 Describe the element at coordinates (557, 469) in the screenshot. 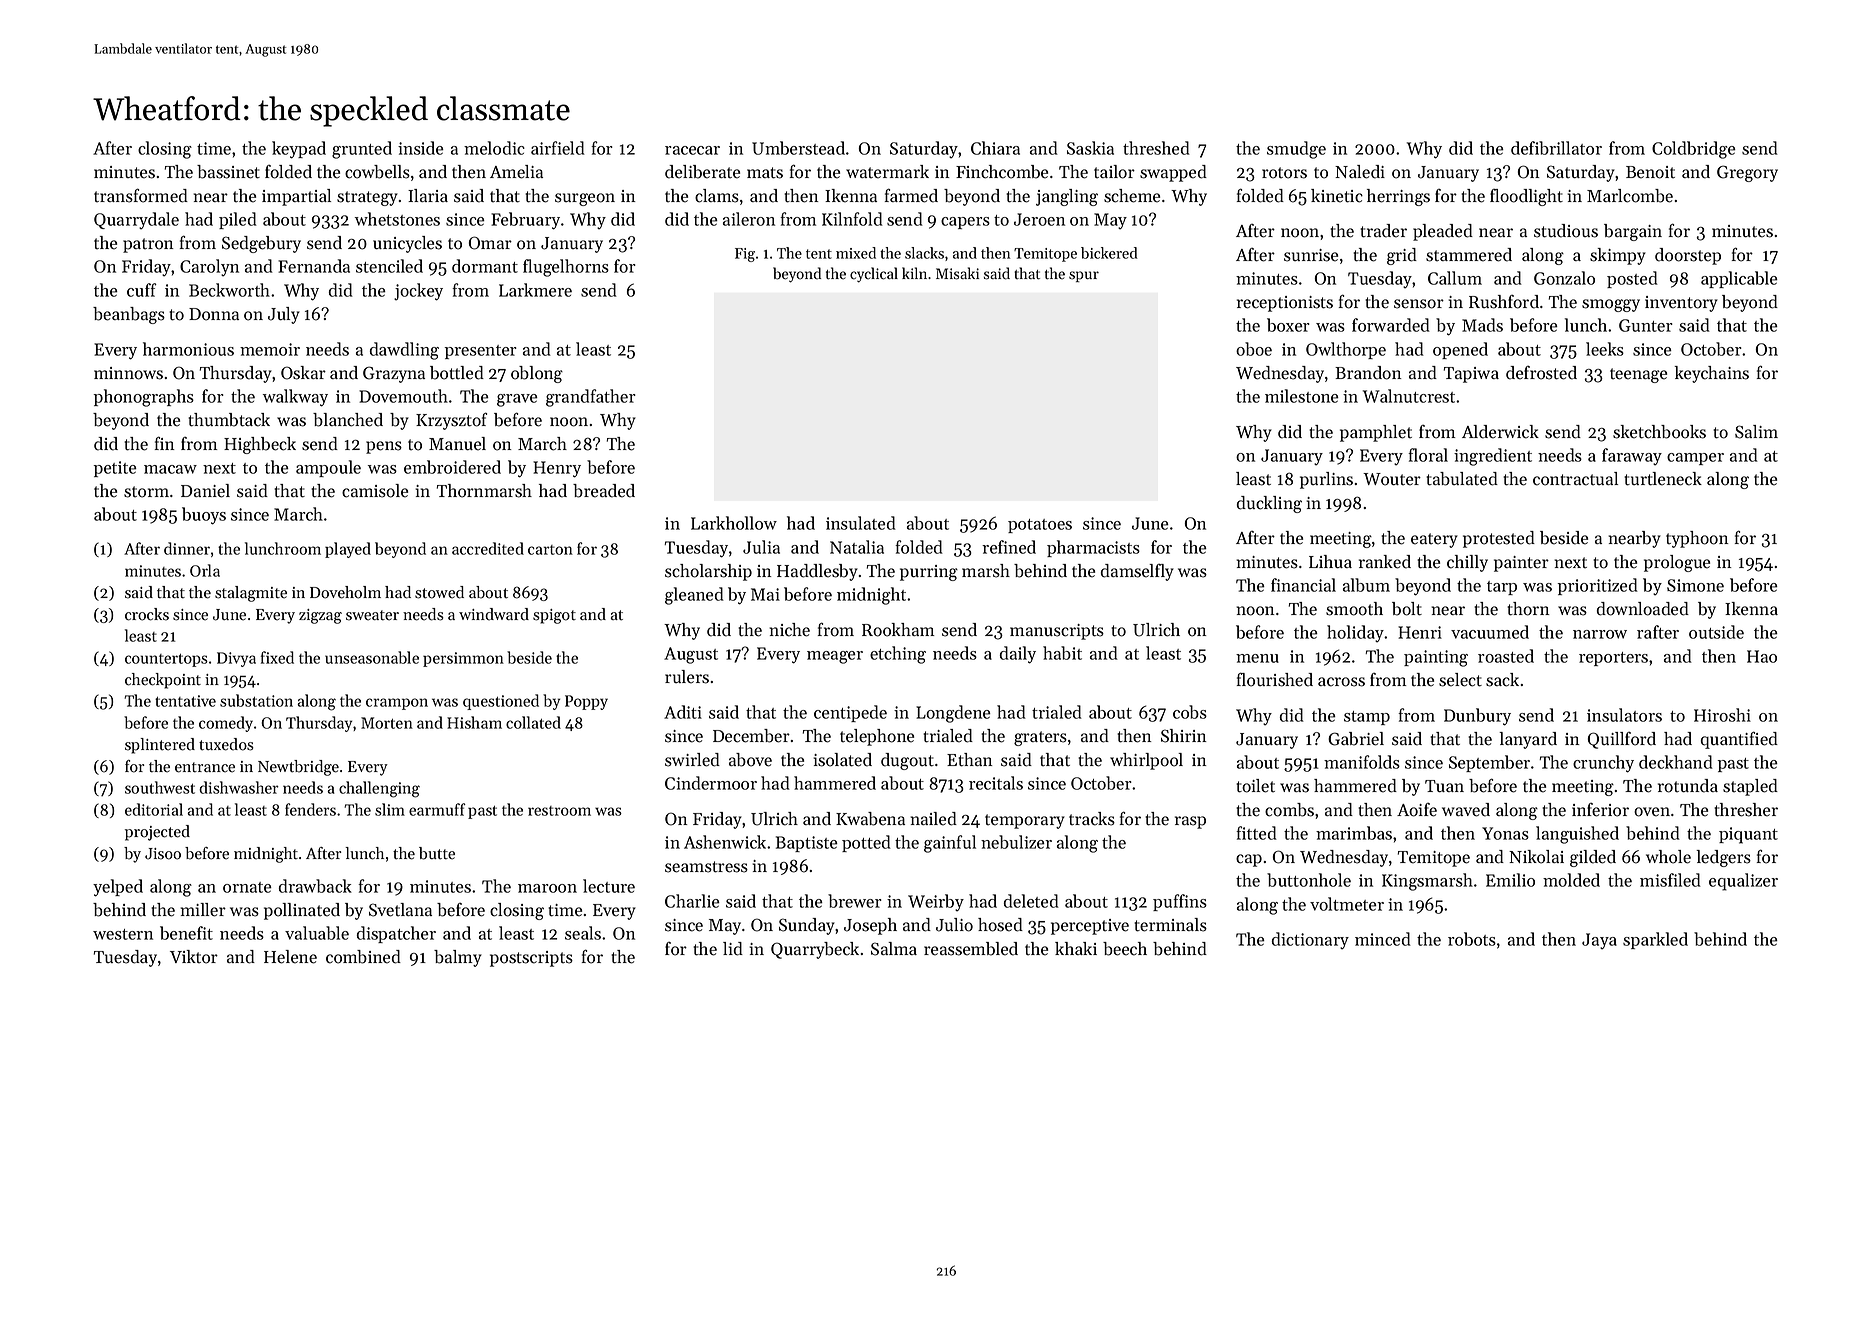

I see `Henry` at that location.
